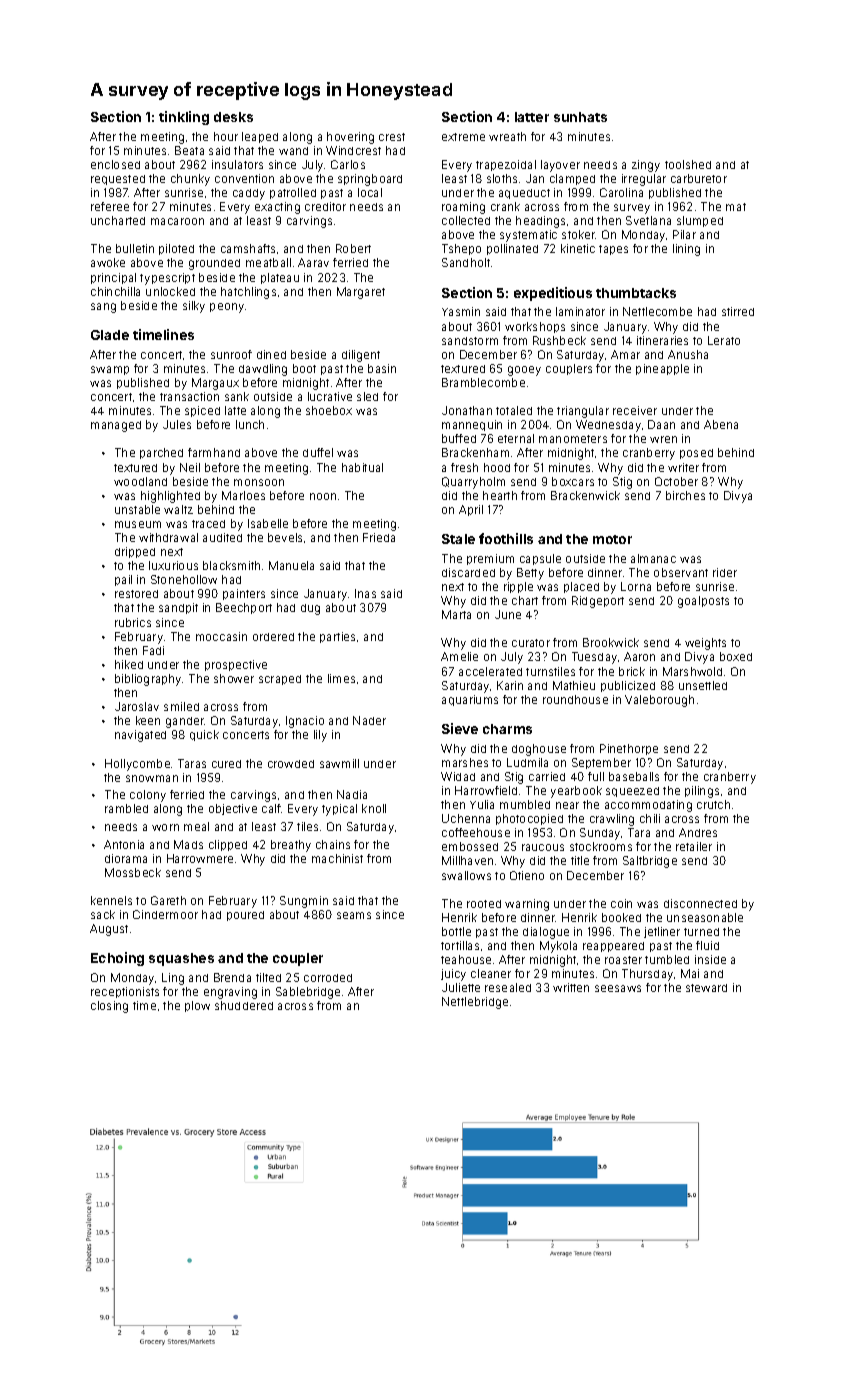 Image resolution: width=849 pixels, height=1400 pixels. What do you see at coordinates (233, 117) in the screenshot?
I see `desks` at bounding box center [233, 117].
